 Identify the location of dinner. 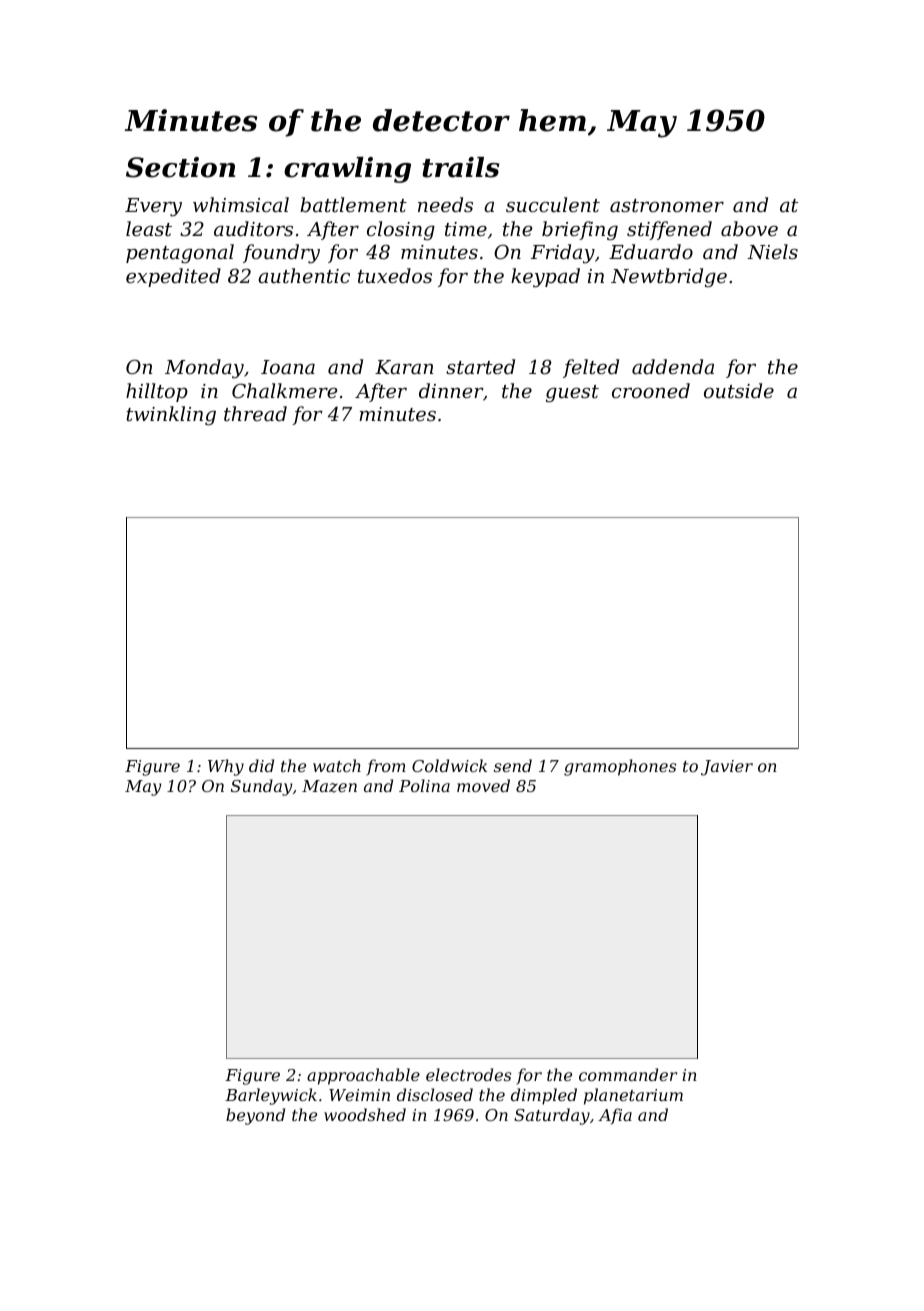
(451, 390).
